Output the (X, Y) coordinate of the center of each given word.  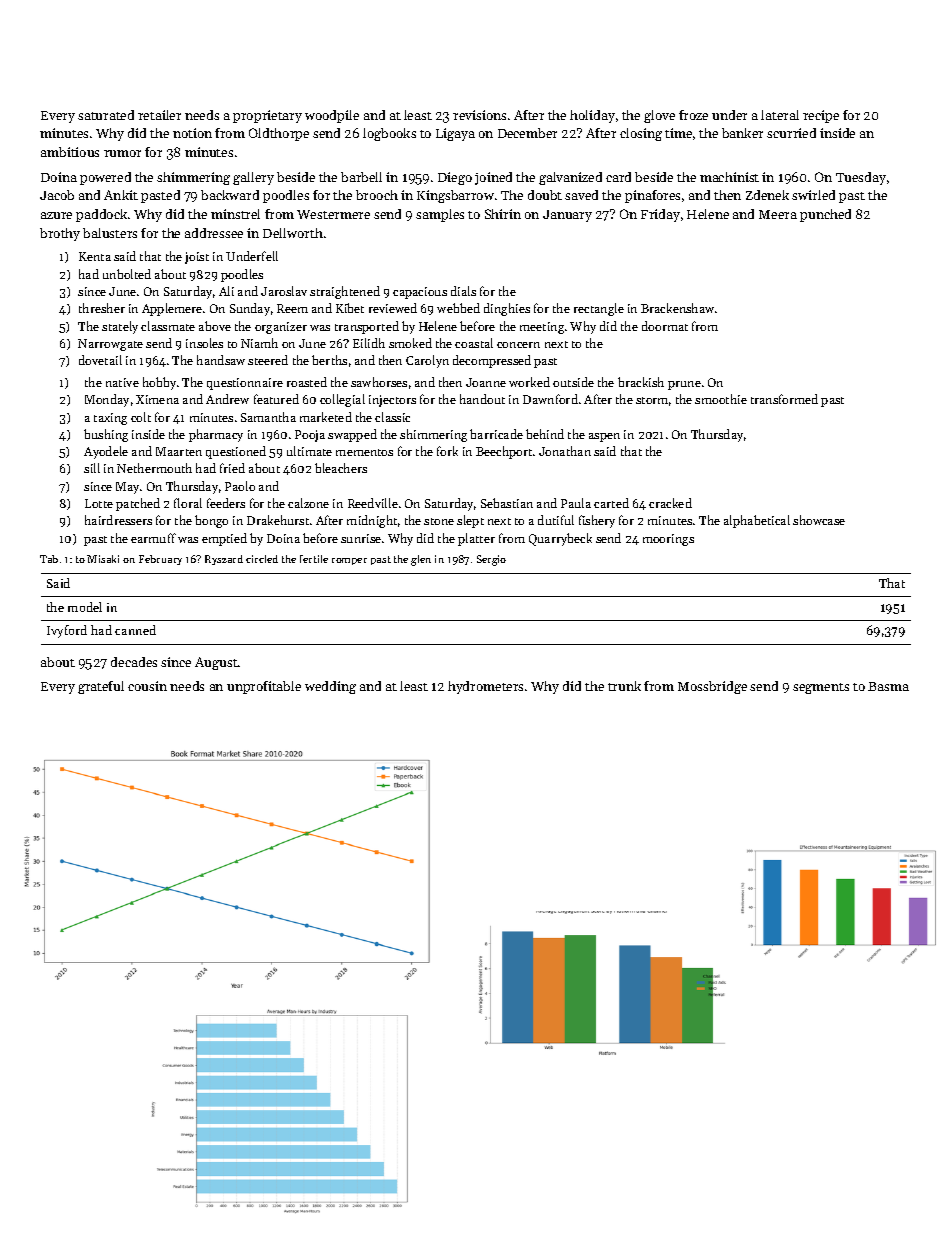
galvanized (570, 178)
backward (230, 195)
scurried (791, 133)
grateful (101, 687)
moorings (668, 540)
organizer (281, 328)
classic (392, 417)
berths (329, 360)
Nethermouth (154, 468)
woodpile (332, 116)
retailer (159, 115)
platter (476, 539)
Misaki (103, 559)
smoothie (721, 399)
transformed (784, 399)
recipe (821, 116)
